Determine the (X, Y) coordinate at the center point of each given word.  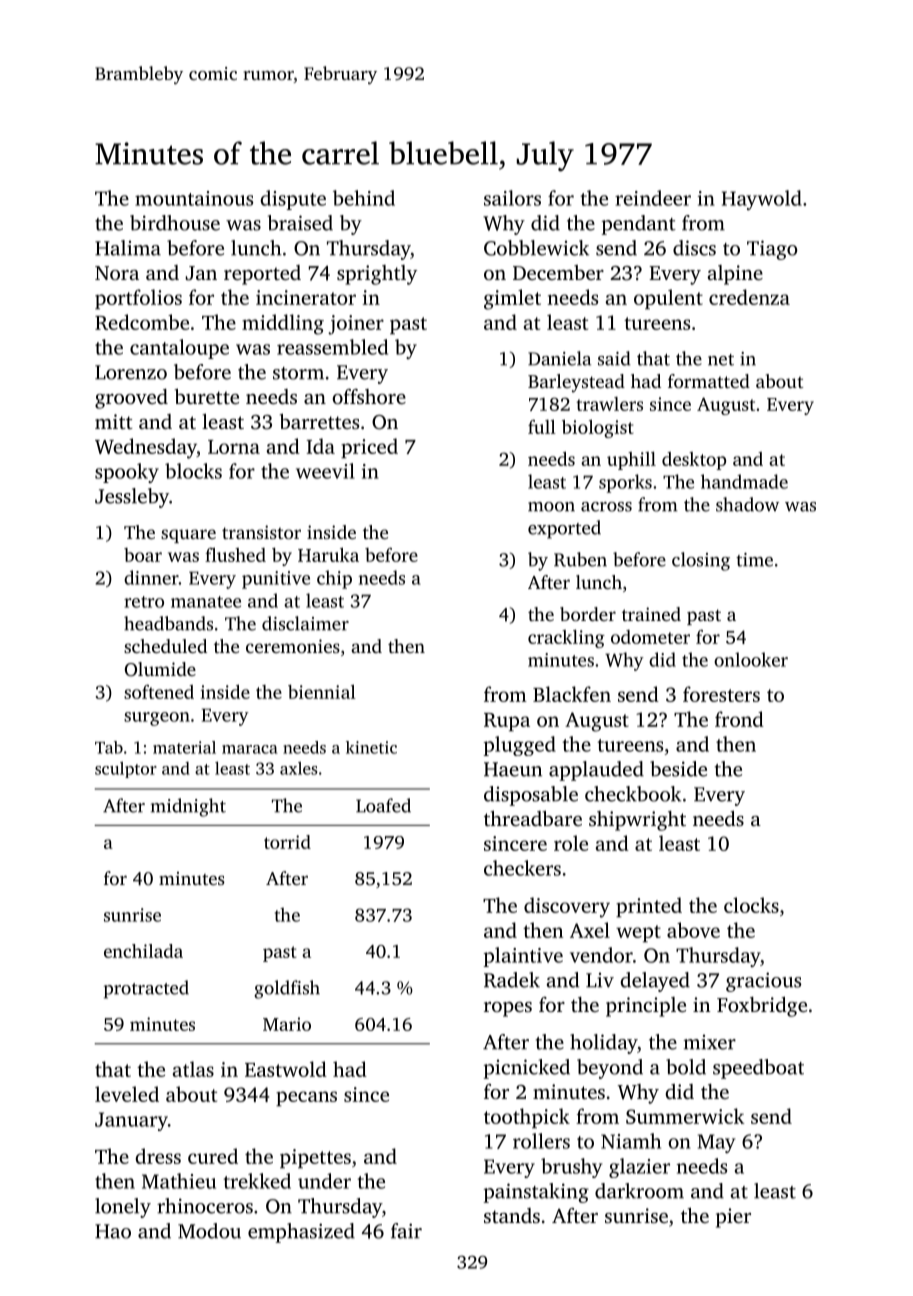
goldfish (287, 989)
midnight (188, 807)
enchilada (143, 951)
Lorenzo (131, 372)
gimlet (512, 299)
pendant (639, 225)
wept (638, 934)
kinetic (371, 747)
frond (739, 719)
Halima (128, 248)
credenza (749, 297)
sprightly (377, 275)
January (131, 1121)
